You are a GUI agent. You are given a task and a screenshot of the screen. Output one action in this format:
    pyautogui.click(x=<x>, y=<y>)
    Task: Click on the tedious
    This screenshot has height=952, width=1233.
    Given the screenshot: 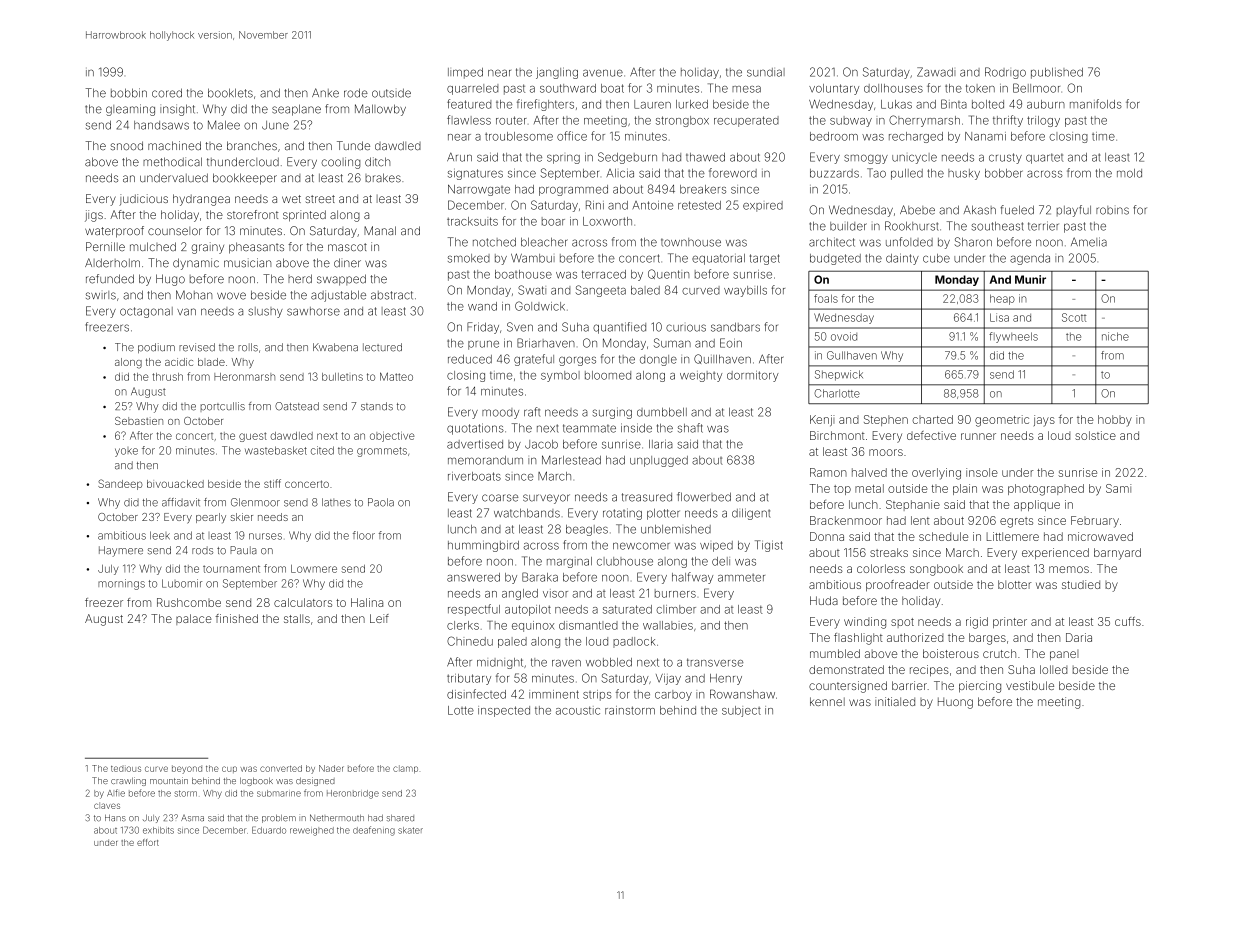 What is the action you would take?
    pyautogui.click(x=126, y=769)
